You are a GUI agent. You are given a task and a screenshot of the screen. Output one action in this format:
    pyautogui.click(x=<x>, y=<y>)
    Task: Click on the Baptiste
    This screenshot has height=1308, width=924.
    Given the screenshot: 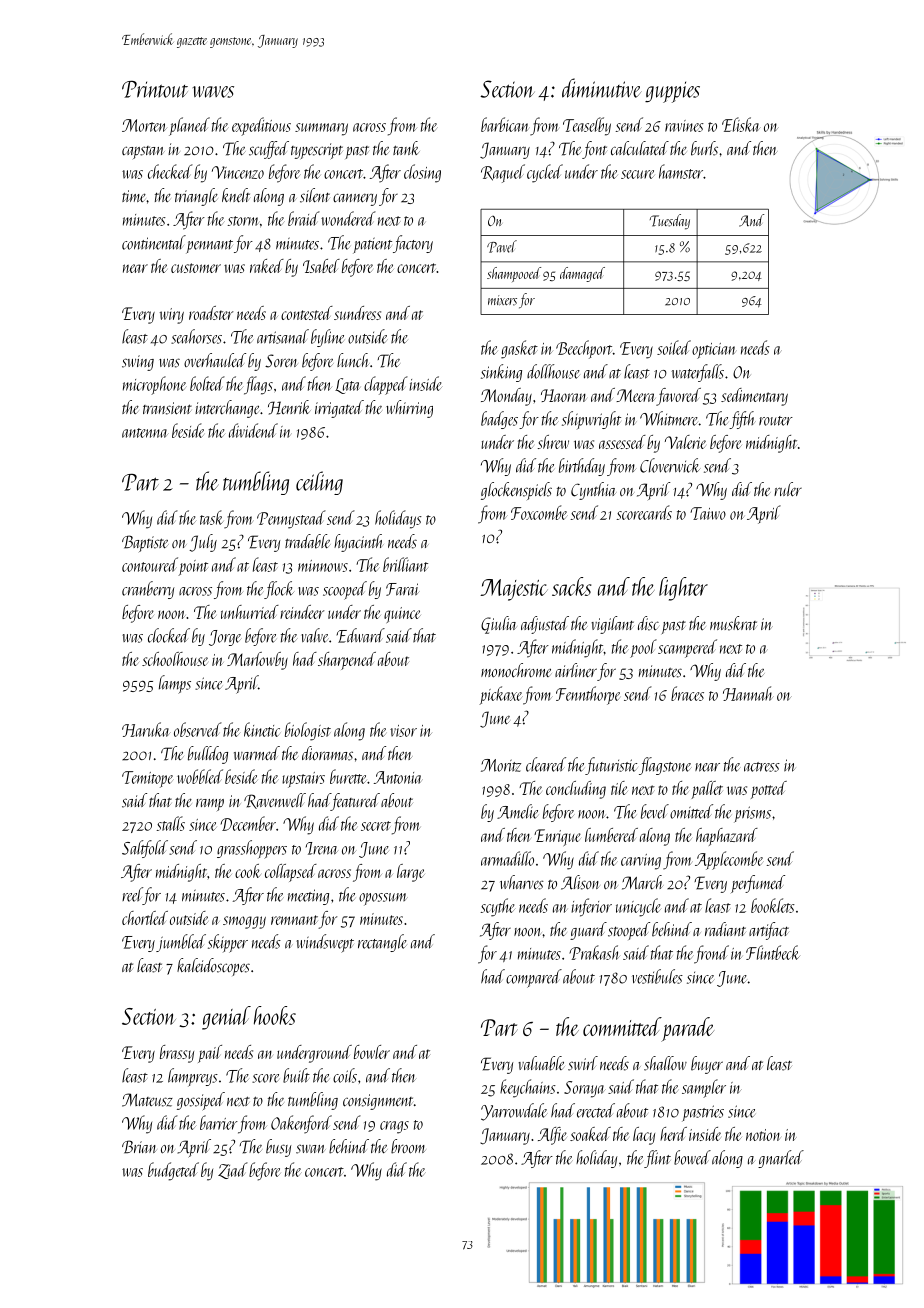 What is the action you would take?
    pyautogui.click(x=145, y=543)
